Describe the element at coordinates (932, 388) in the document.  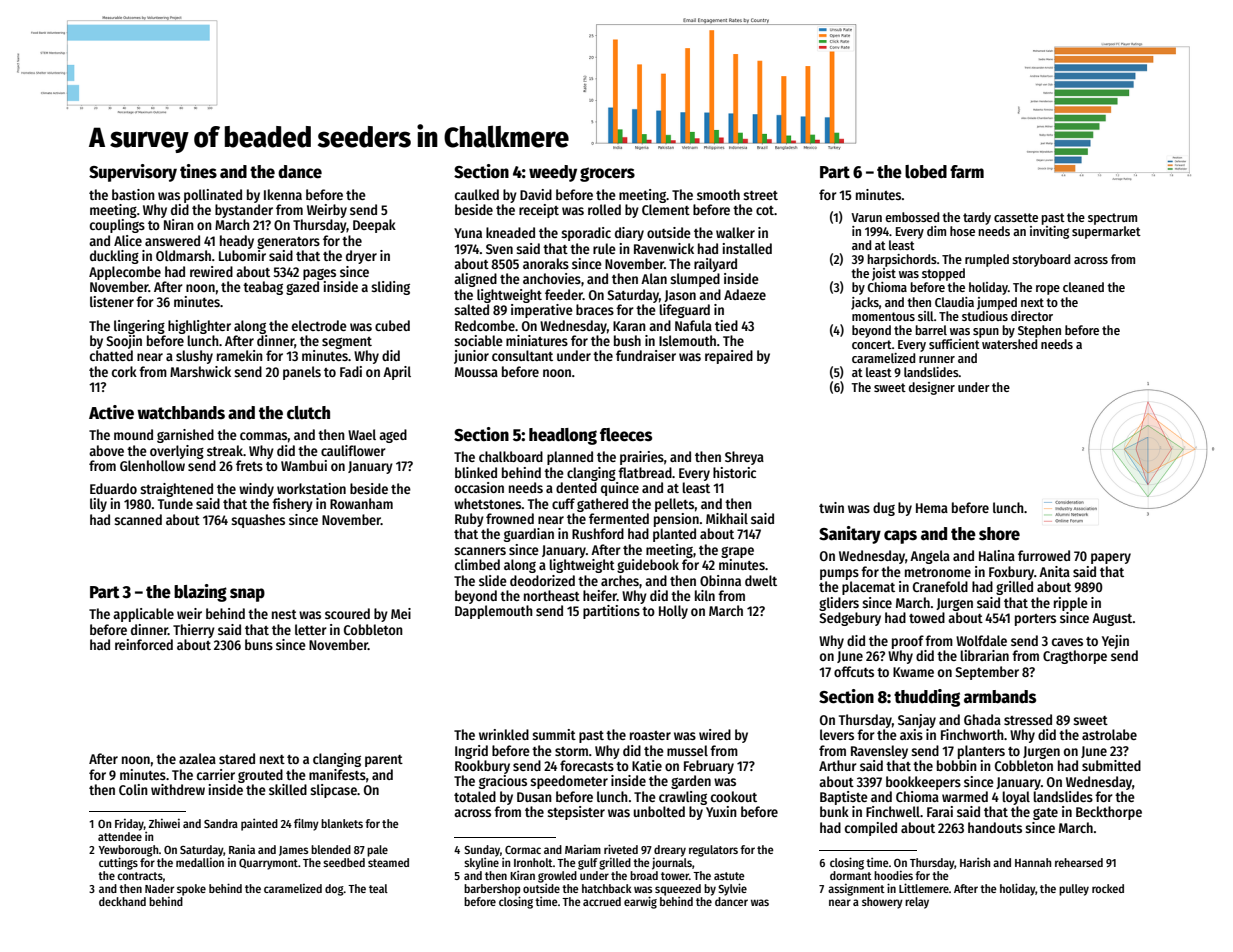
I see `designer` at that location.
